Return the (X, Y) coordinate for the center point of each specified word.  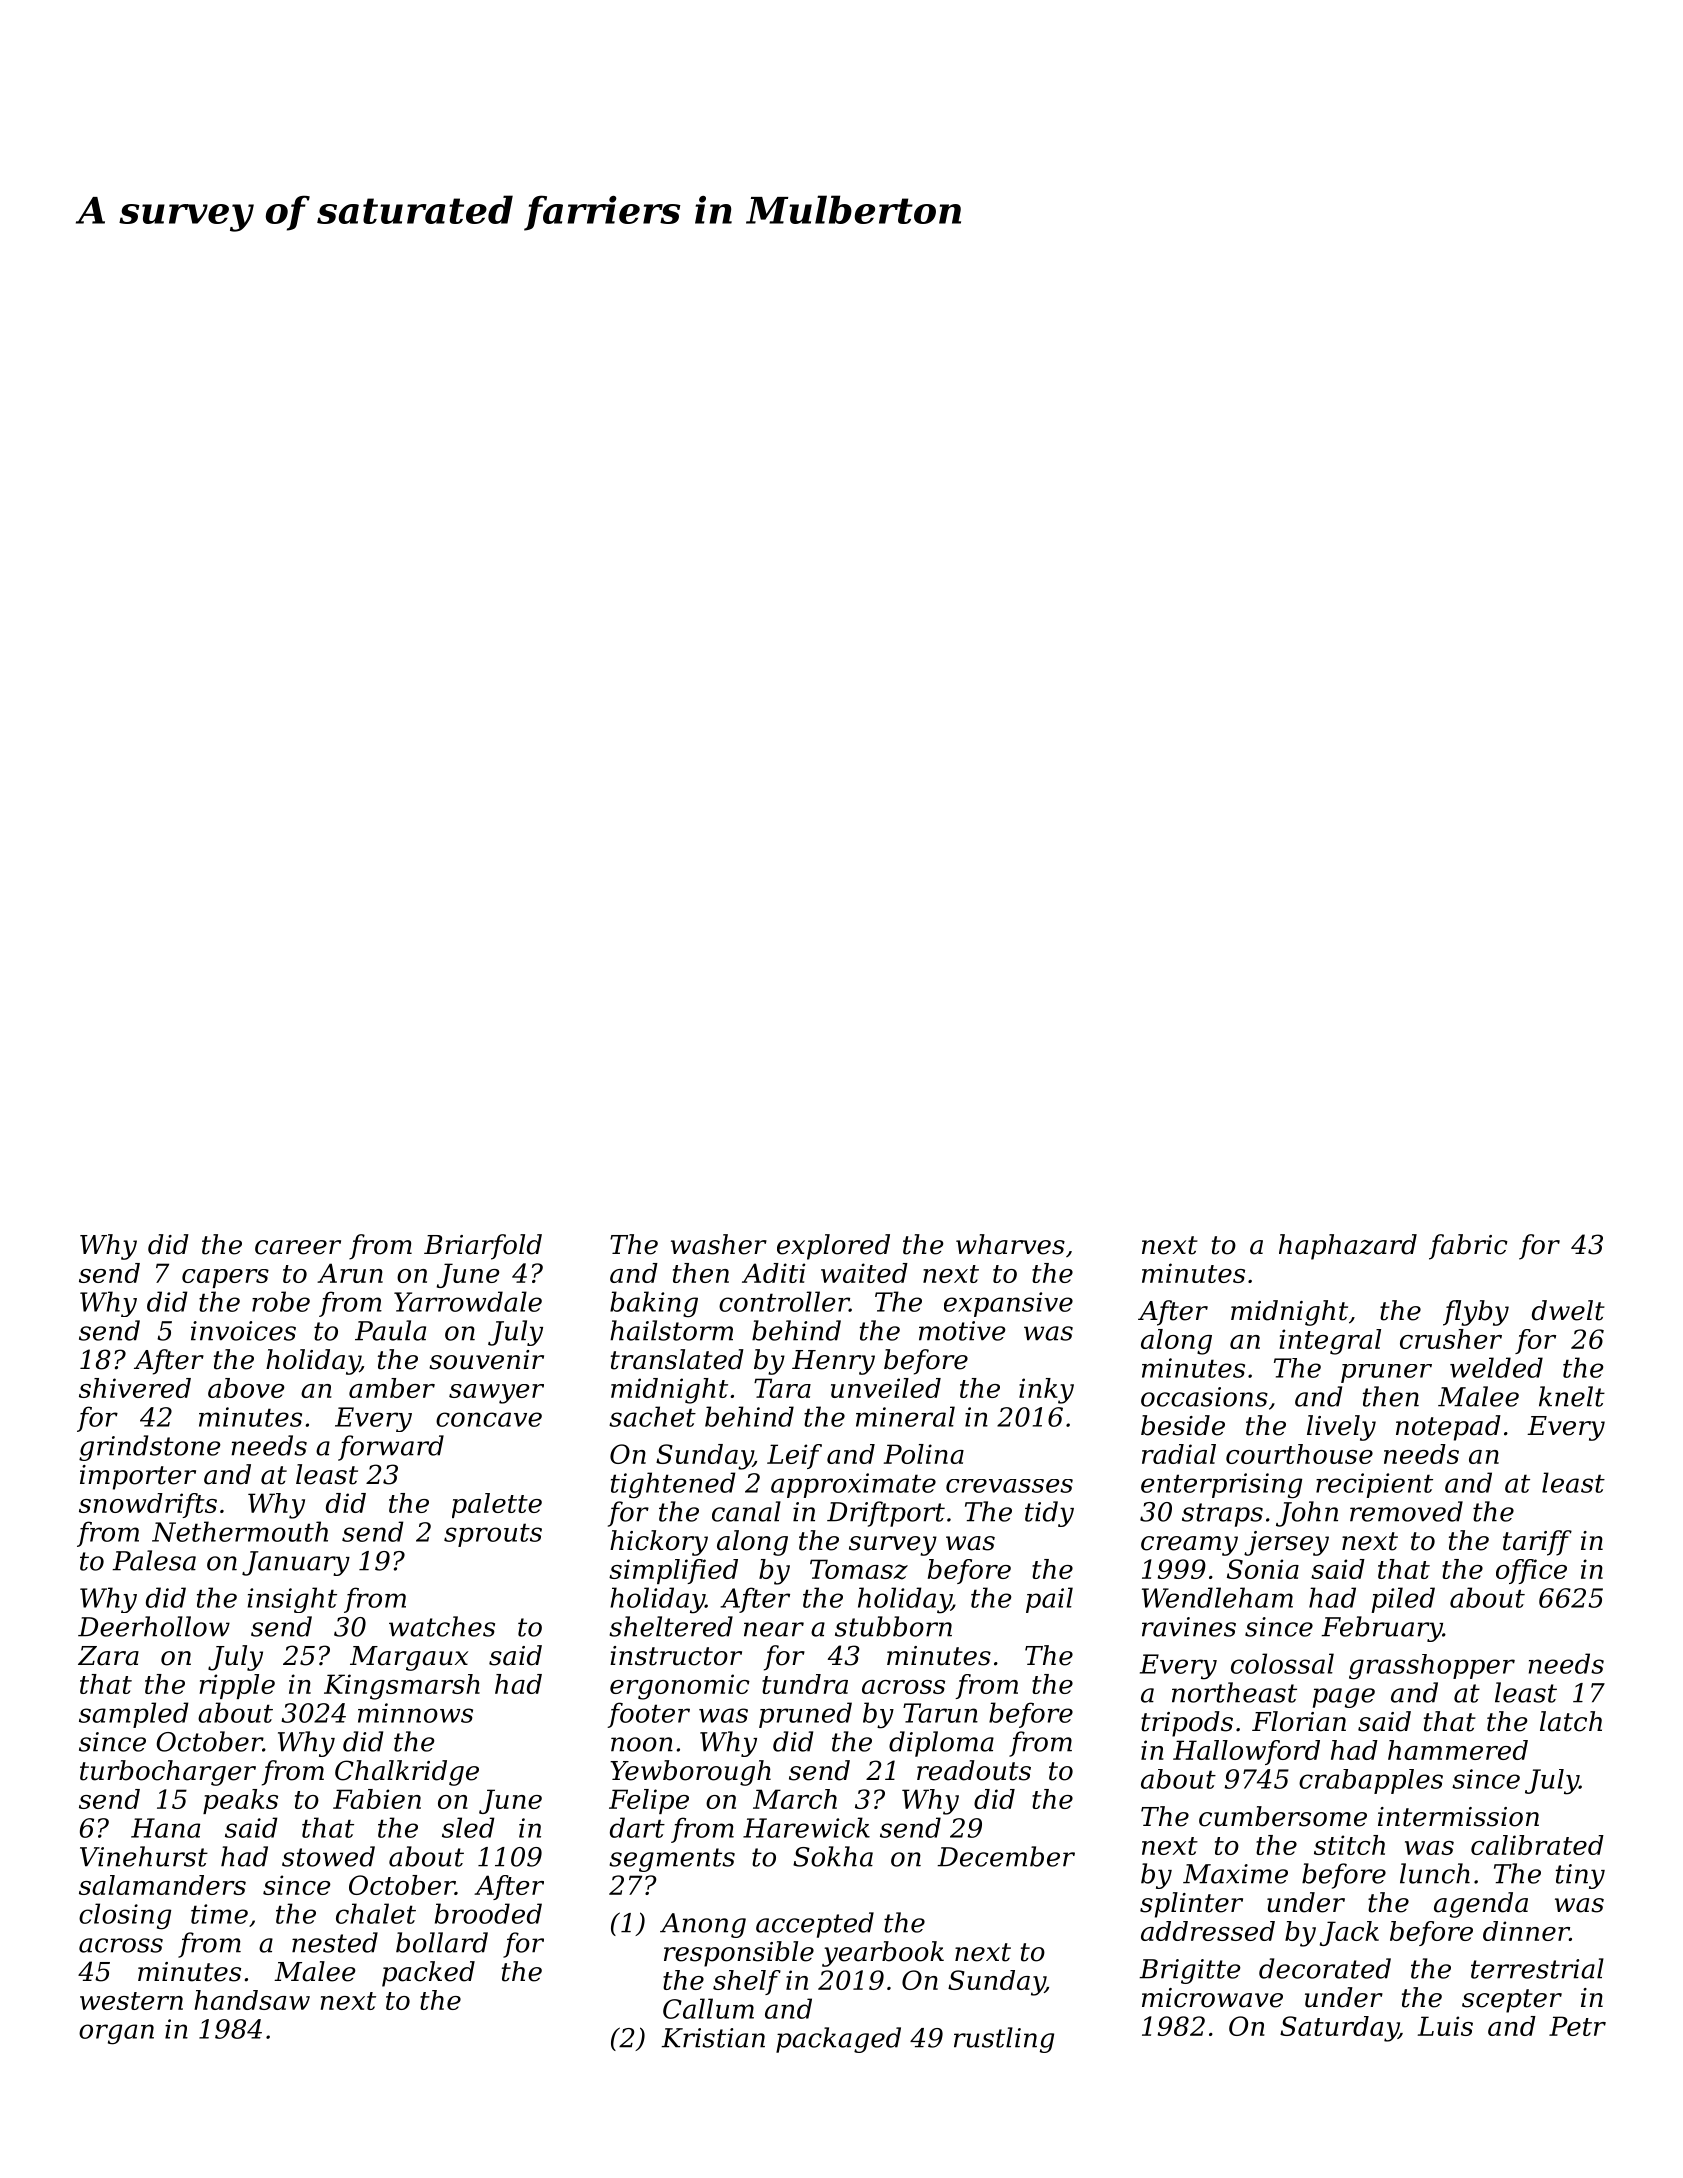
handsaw (252, 2000)
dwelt (1568, 1310)
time (219, 1914)
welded (1496, 1367)
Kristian (713, 2038)
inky (1046, 1391)
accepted (815, 1925)
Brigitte (1189, 1971)
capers (225, 1278)
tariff (1537, 1543)
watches (442, 1626)
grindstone (149, 1448)
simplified (673, 1571)
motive (962, 1331)
